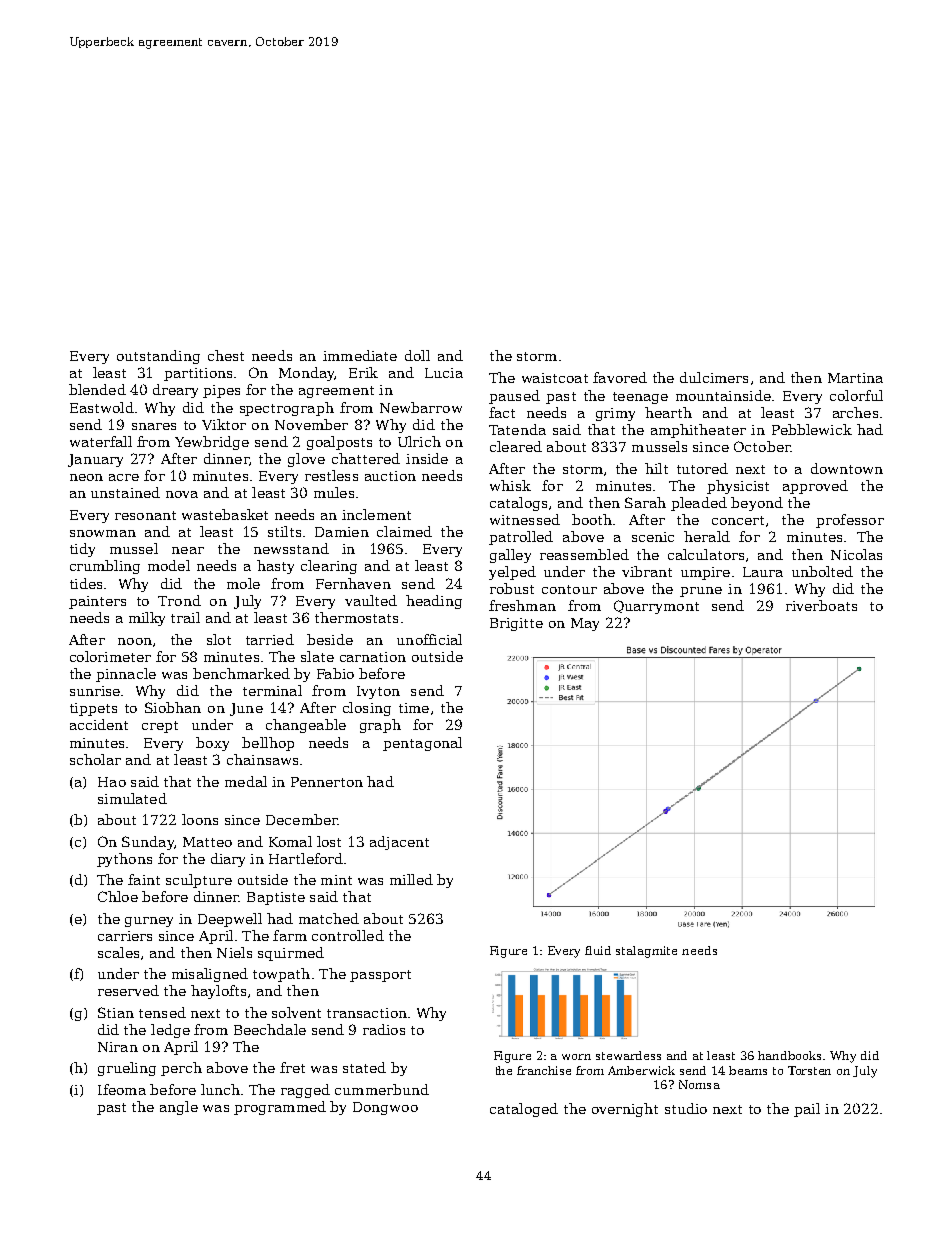 This document has width=952, height=1233. I want to click on waistcoat, so click(555, 378).
